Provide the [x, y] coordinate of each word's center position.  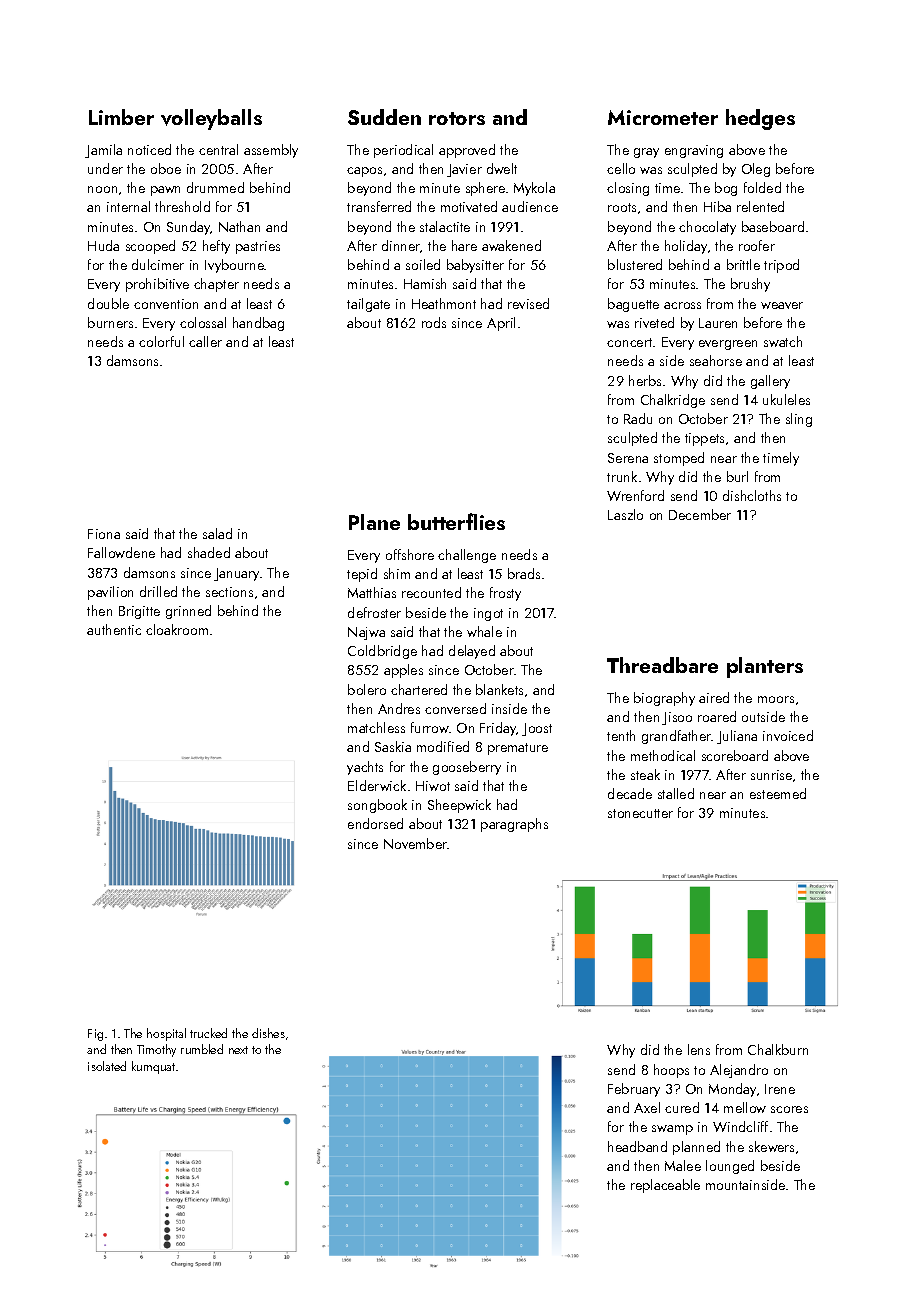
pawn [165, 191]
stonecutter [640, 813]
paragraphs [514, 825]
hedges [760, 119]
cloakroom [177, 629]
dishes [268, 1033]
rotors [457, 118]
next [238, 1050]
